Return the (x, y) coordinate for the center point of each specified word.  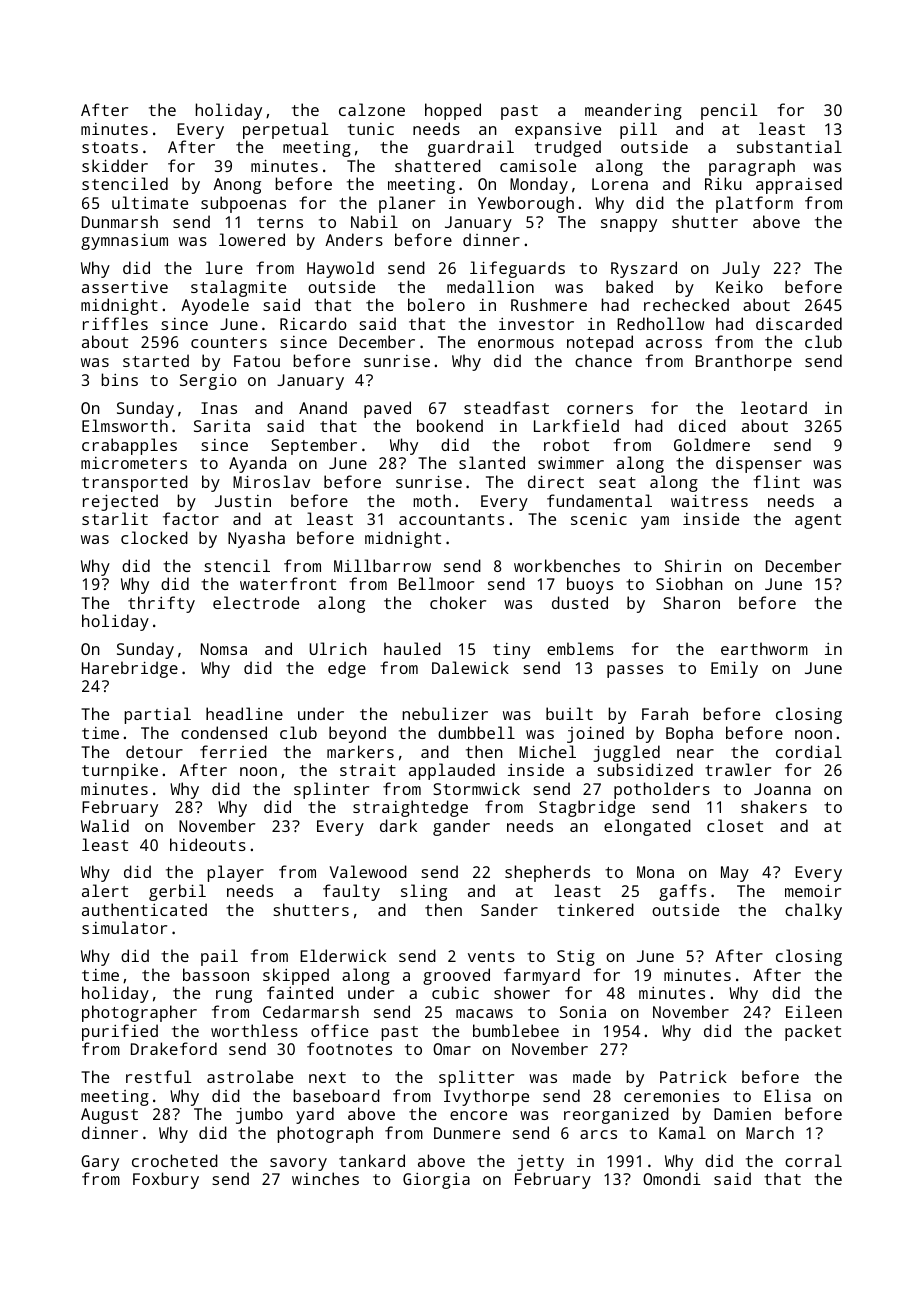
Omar (452, 1049)
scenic (599, 518)
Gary (100, 1163)
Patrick (693, 1076)
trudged (568, 148)
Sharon (691, 602)
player (235, 873)
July (741, 269)
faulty (351, 892)
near (695, 753)
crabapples (129, 446)
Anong (237, 186)
